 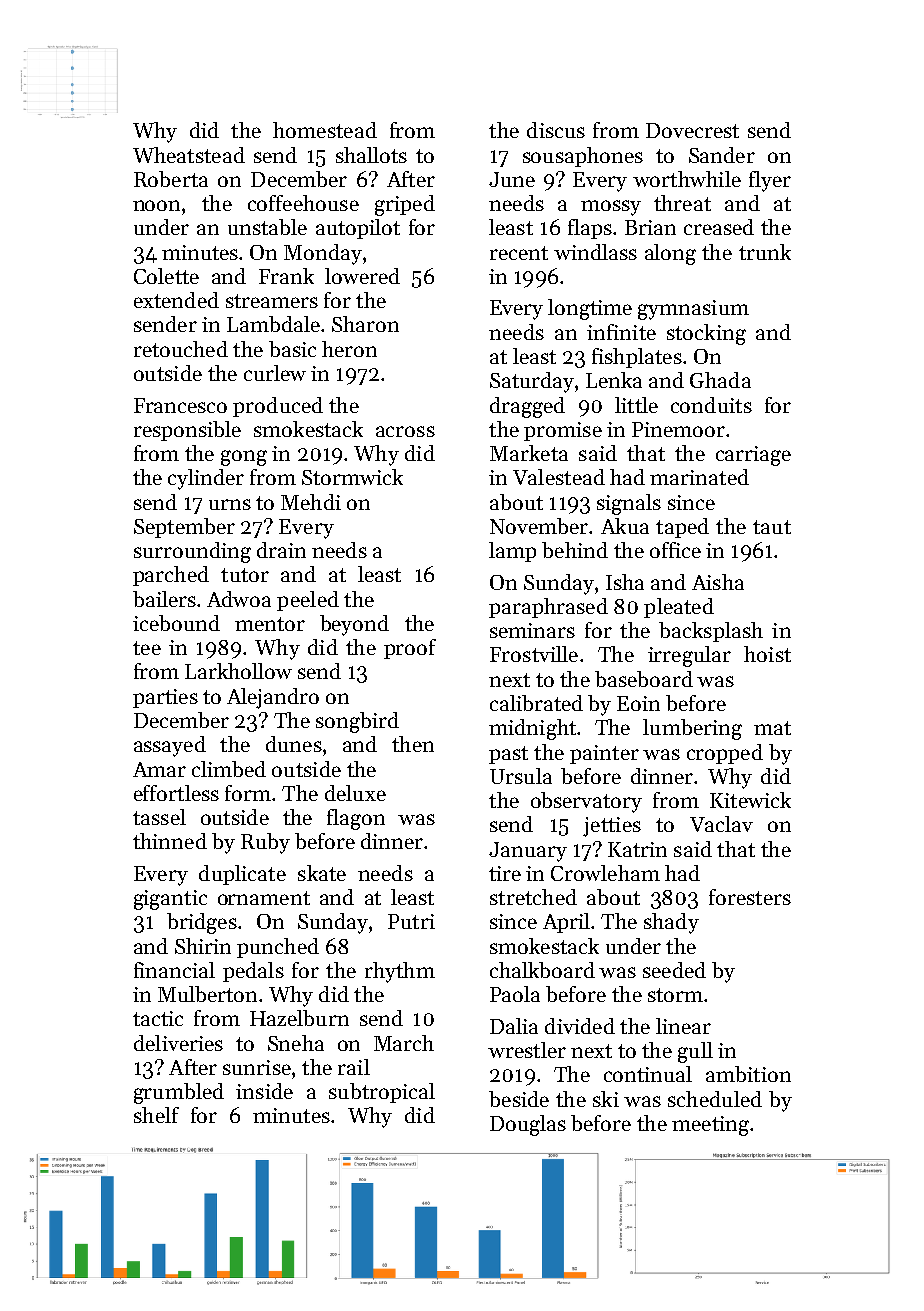 What do you see at coordinates (413, 744) in the screenshot?
I see `then` at bounding box center [413, 744].
